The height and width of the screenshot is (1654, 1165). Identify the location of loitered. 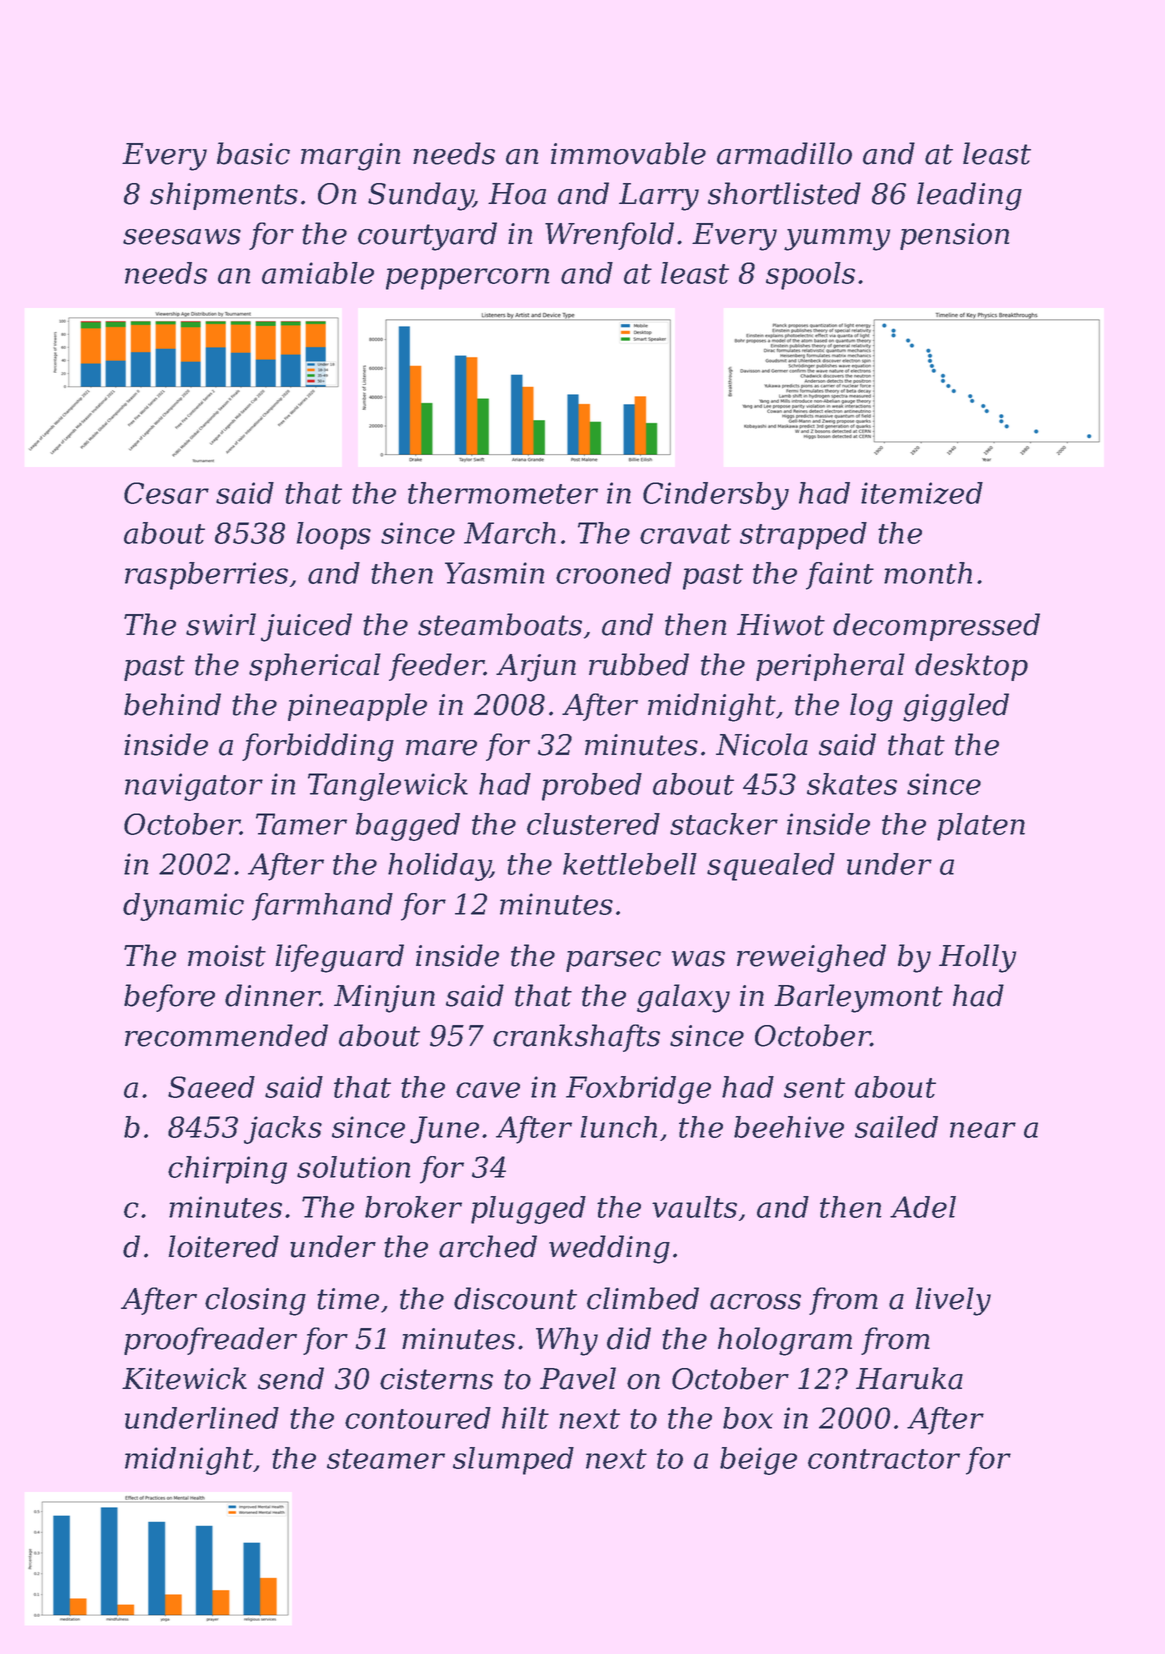
(223, 1246).
